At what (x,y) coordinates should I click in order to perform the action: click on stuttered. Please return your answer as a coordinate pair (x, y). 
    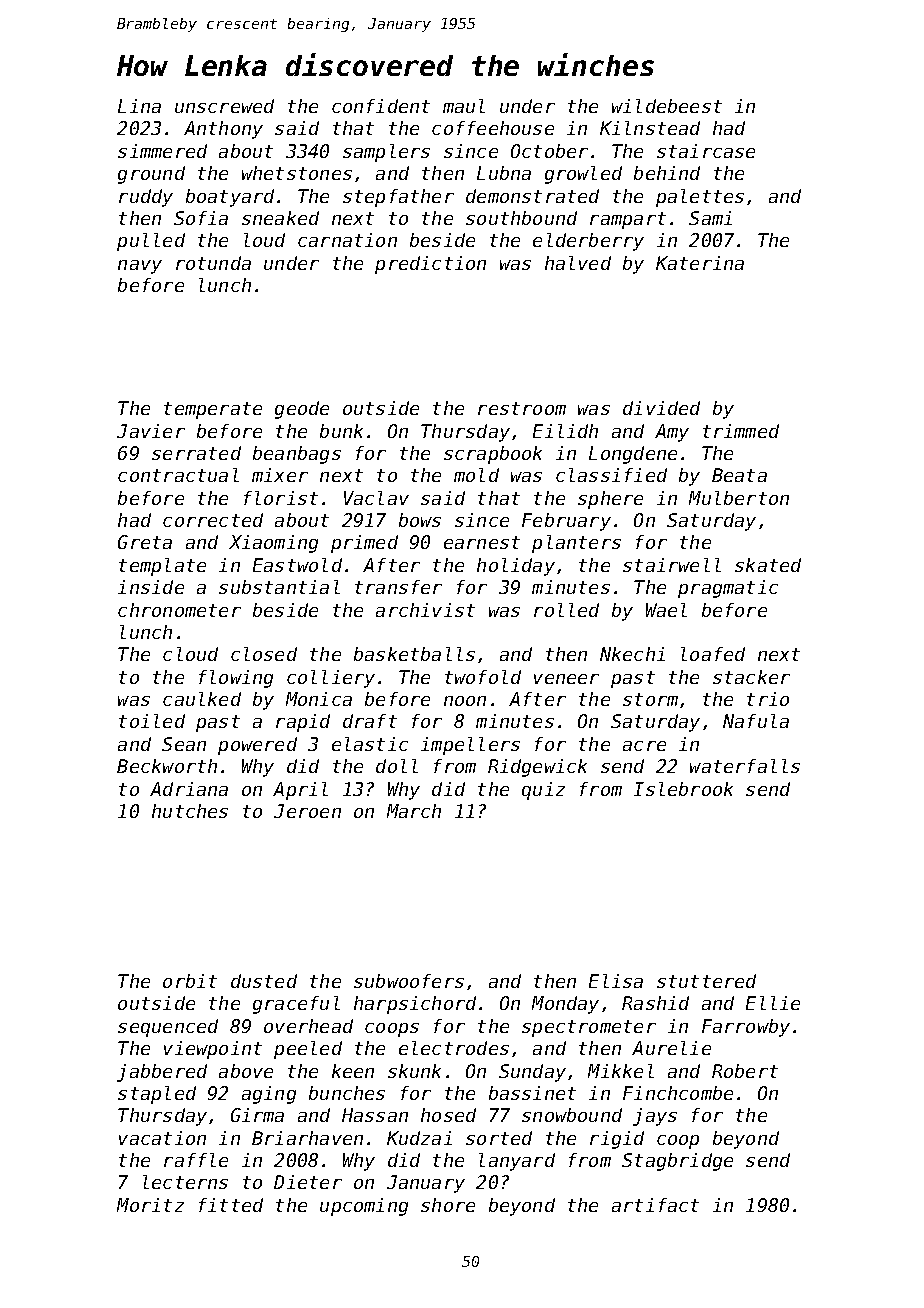
    Looking at the image, I should click on (706, 981).
